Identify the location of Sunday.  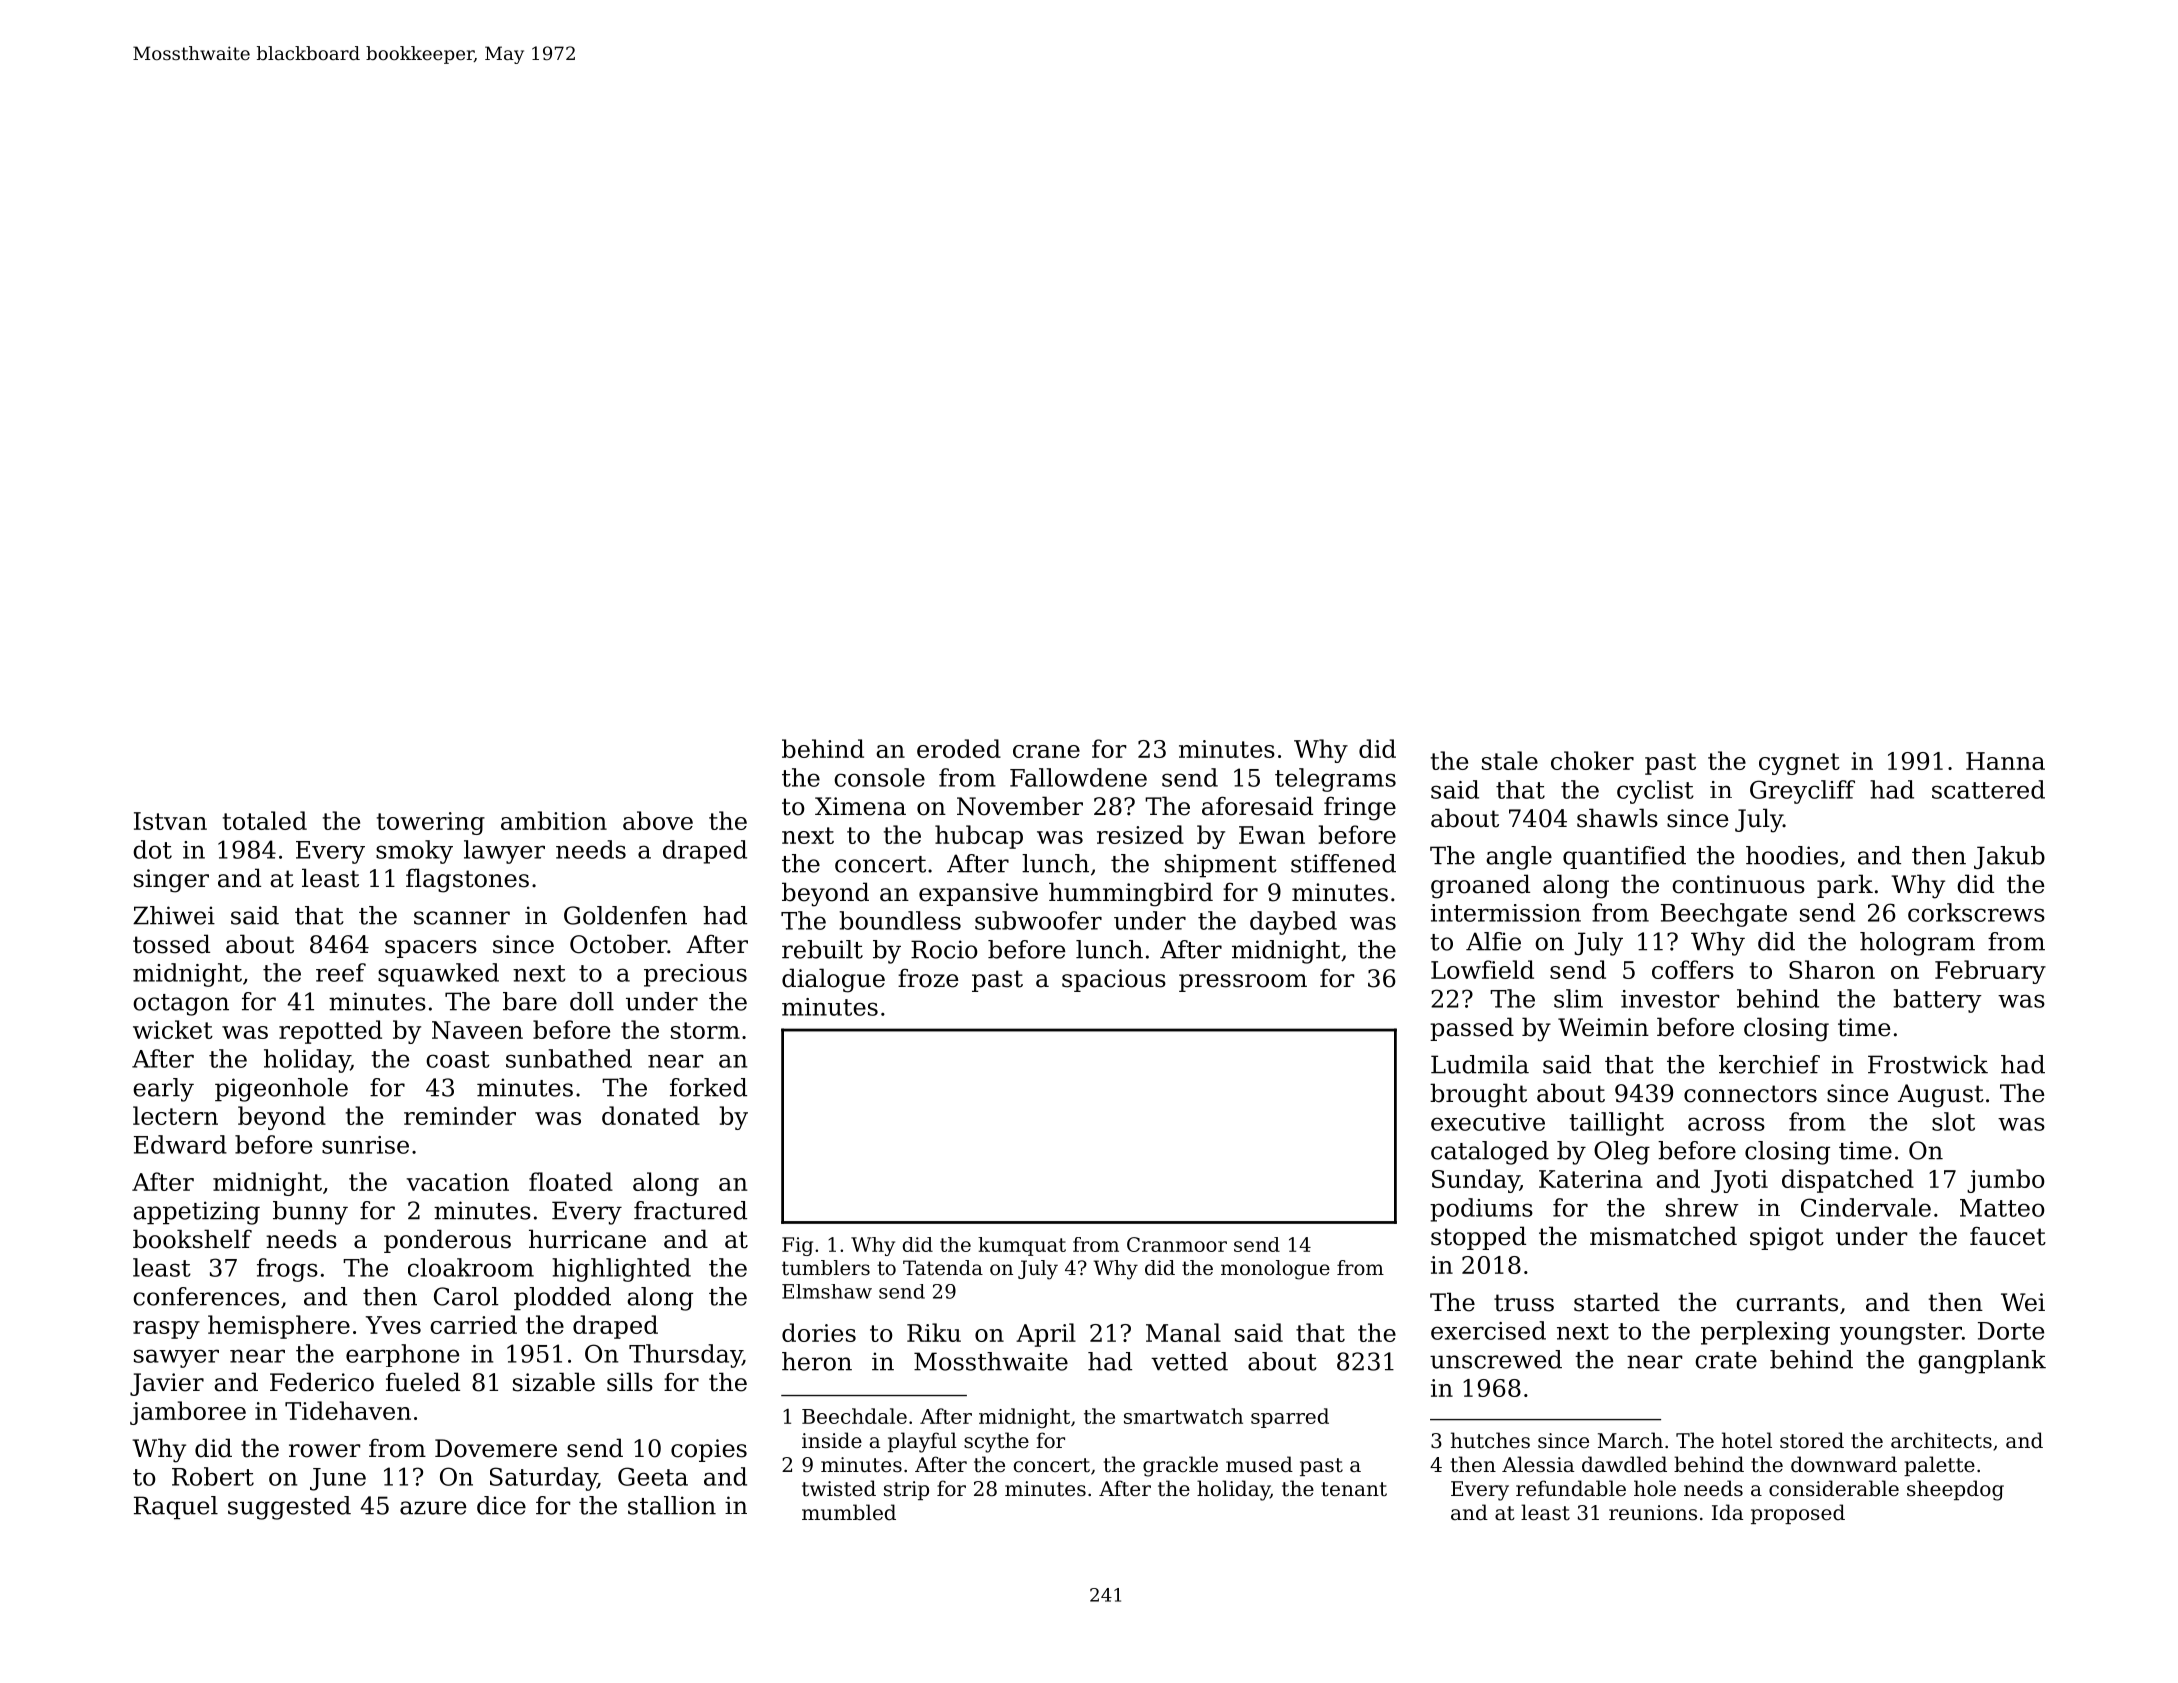
(1476, 1181).
